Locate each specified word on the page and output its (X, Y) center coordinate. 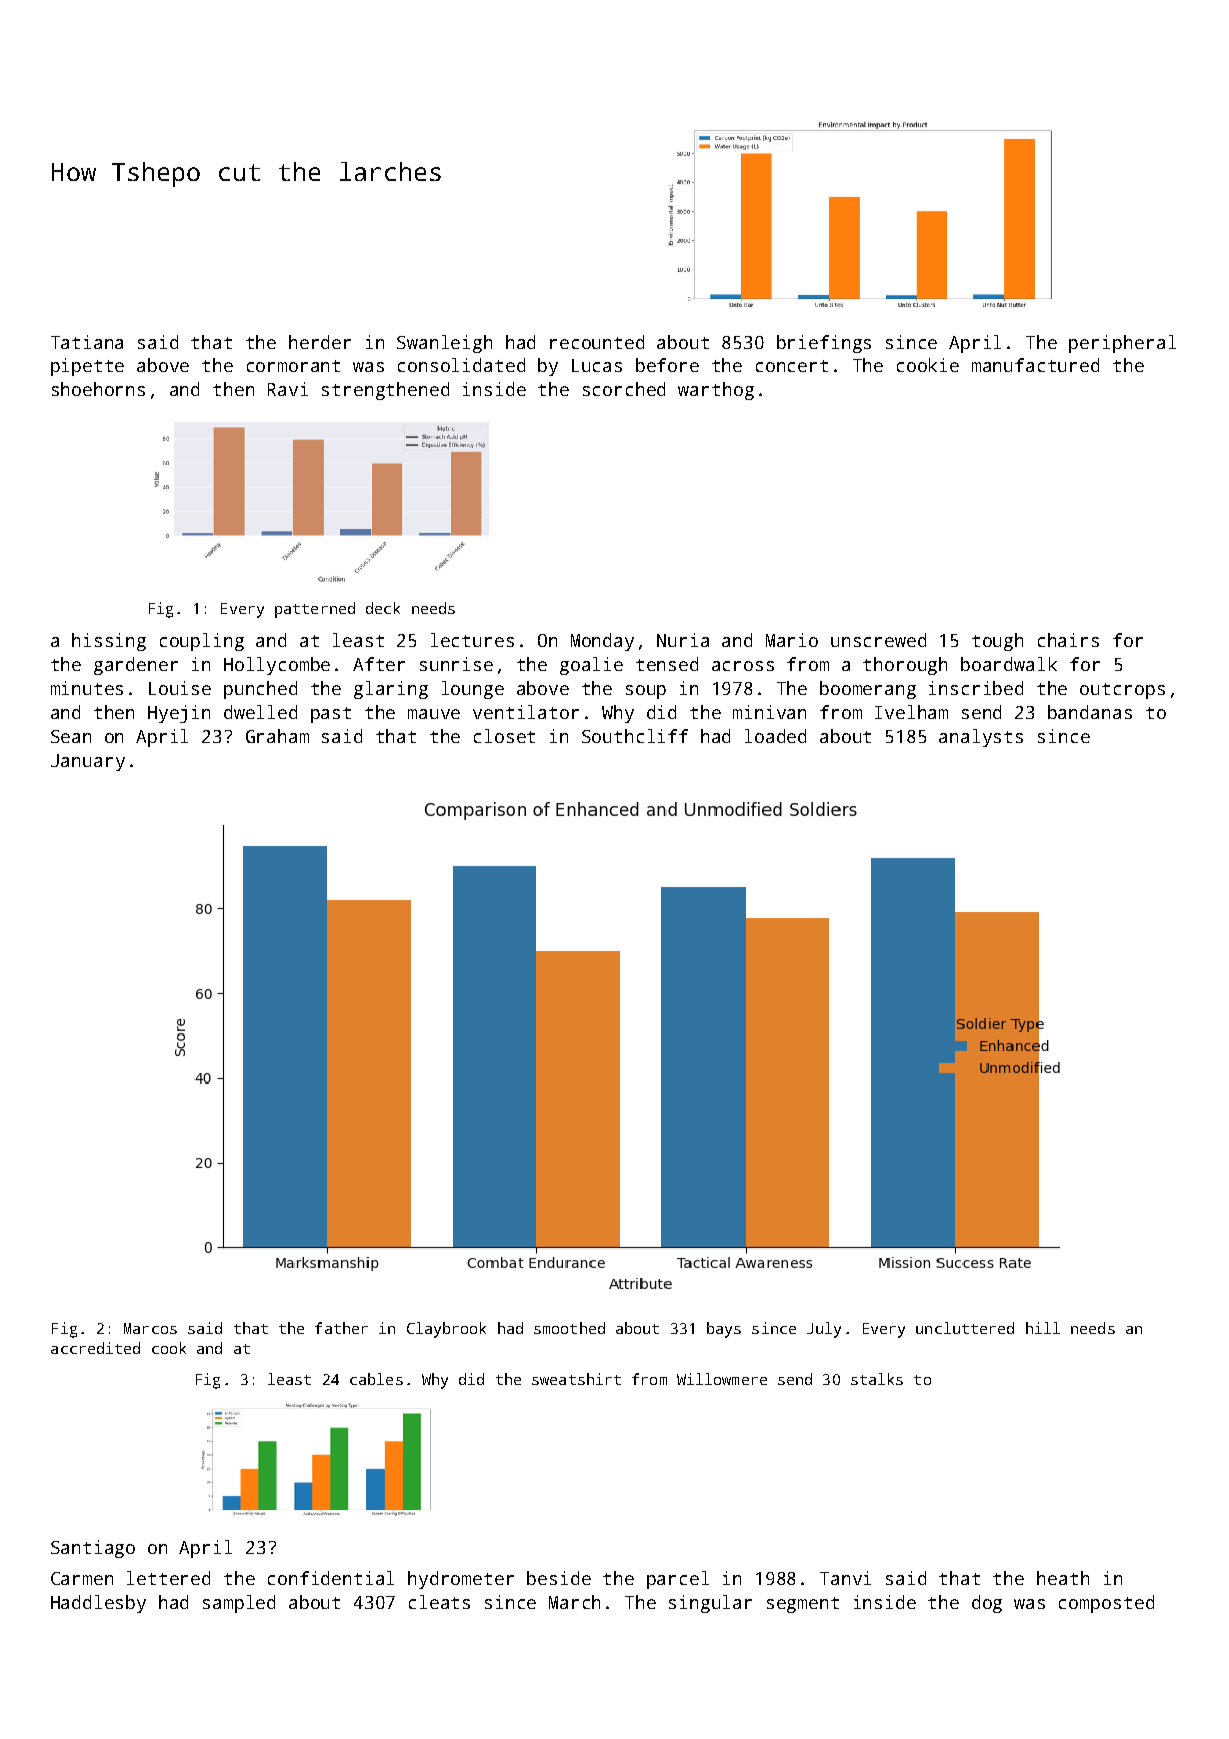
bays (724, 1330)
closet (504, 736)
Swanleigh (444, 344)
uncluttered (965, 1328)
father (341, 1328)
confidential (331, 1578)
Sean (71, 736)
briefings (824, 344)
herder (320, 342)
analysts (981, 738)
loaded (775, 736)
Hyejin (179, 714)
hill (1043, 1328)
